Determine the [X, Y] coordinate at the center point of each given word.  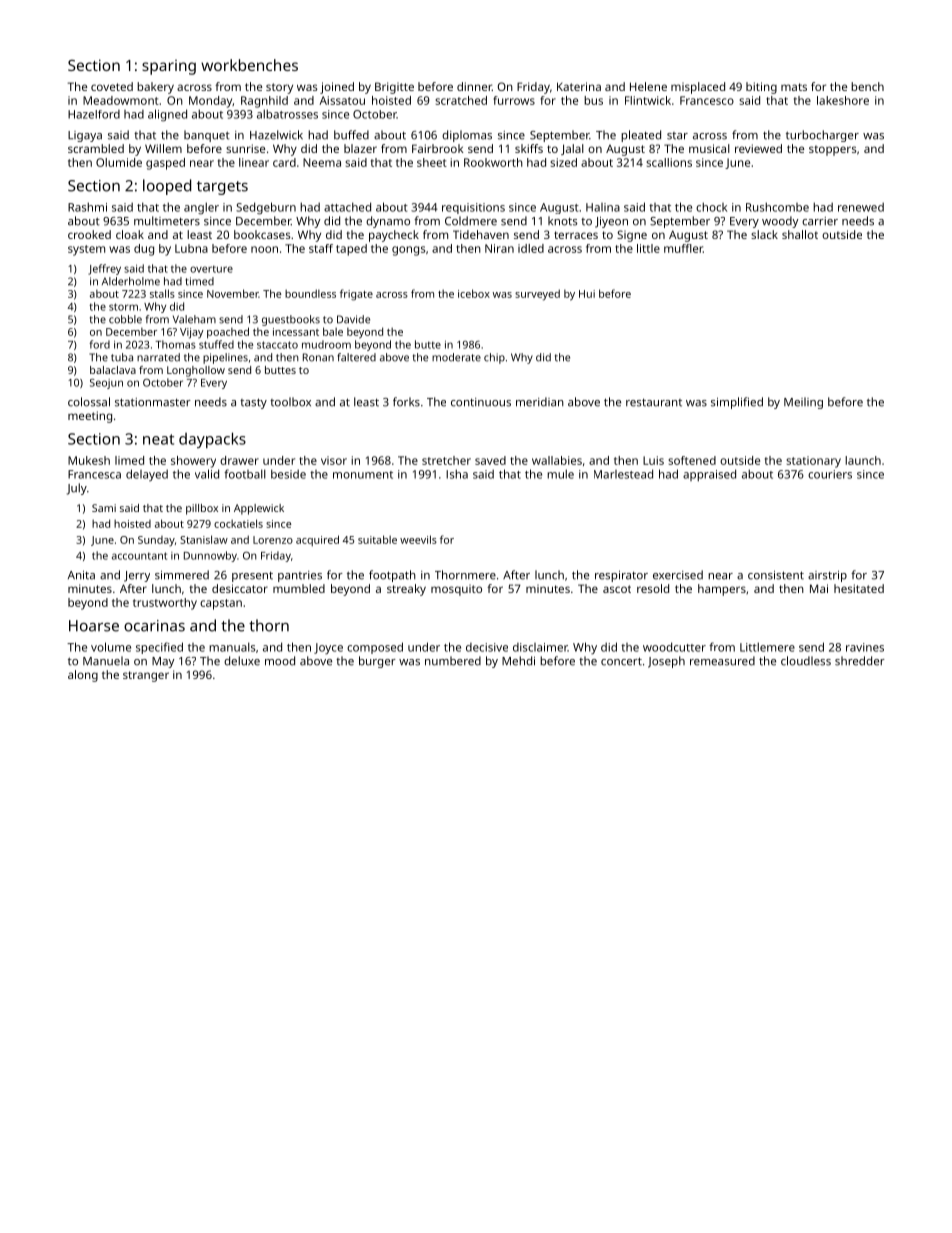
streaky [406, 590]
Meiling [803, 403]
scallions [669, 162]
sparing [169, 67]
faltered [356, 357]
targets [222, 188]
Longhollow [196, 371]
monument [363, 475]
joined [337, 88]
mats [794, 87]
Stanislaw [204, 539]
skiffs [529, 148]
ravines [865, 647]
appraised [709, 475]
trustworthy [165, 604]
